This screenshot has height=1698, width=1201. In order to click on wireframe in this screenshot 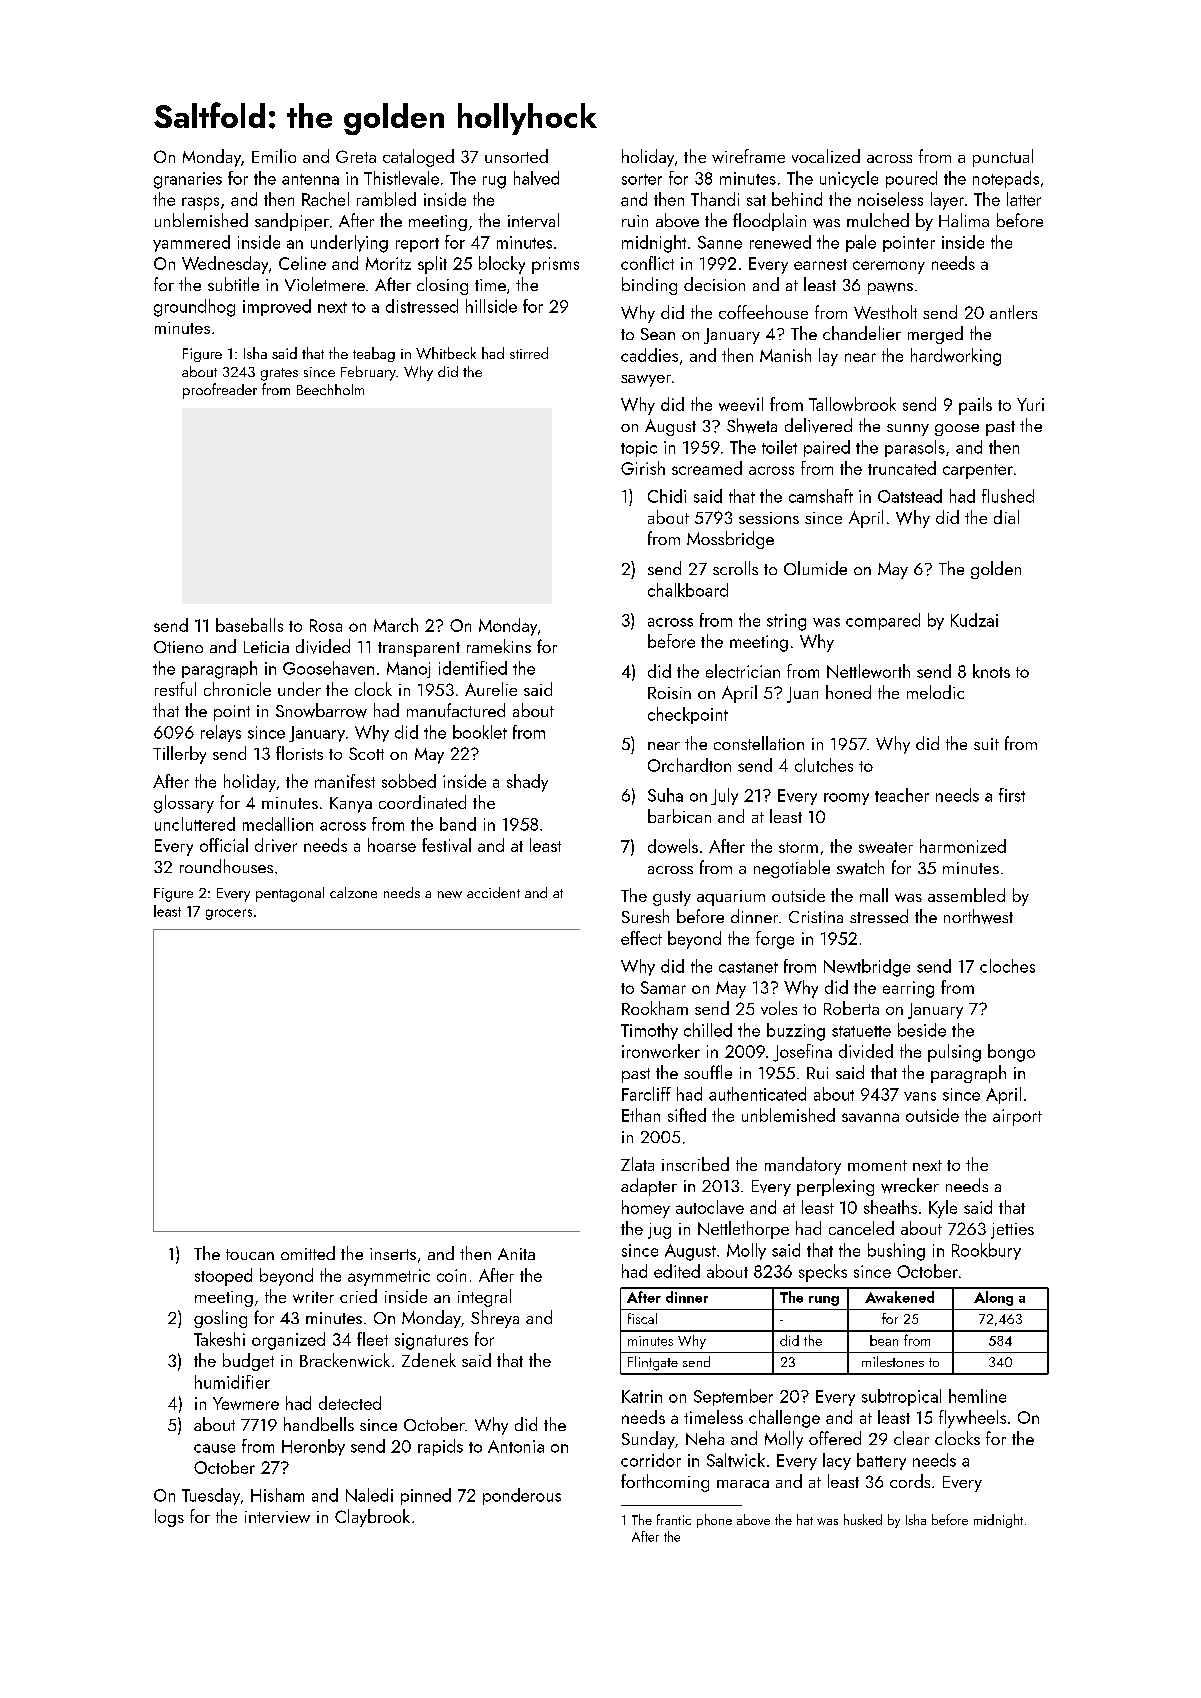, I will do `click(748, 156)`.
